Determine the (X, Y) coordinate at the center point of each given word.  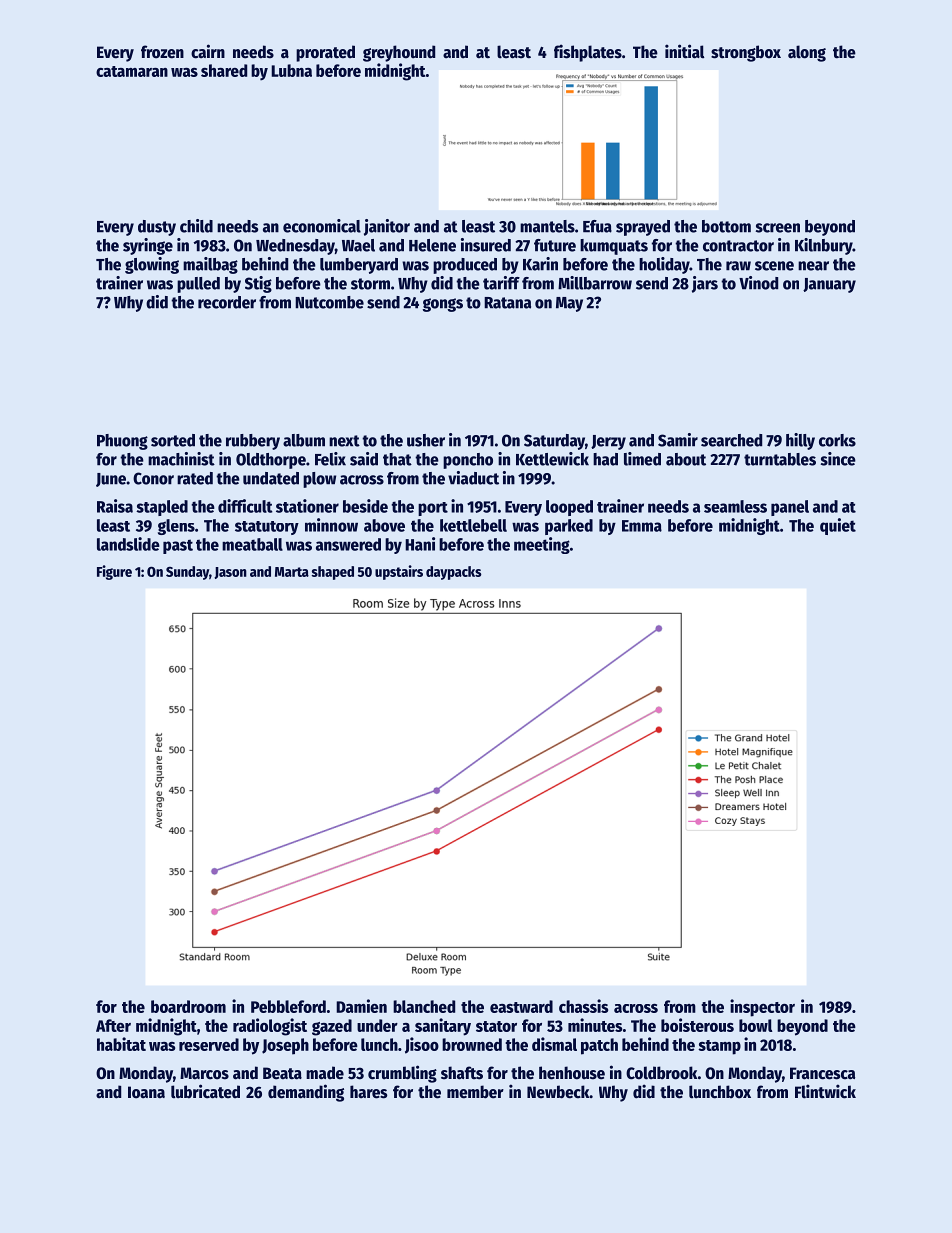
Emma (642, 526)
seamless (735, 506)
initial (685, 51)
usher (426, 440)
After (113, 1025)
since (838, 459)
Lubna (291, 70)
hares (368, 1092)
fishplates (588, 53)
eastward (521, 1006)
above (384, 525)
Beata (282, 1073)
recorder (227, 302)
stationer (307, 506)
